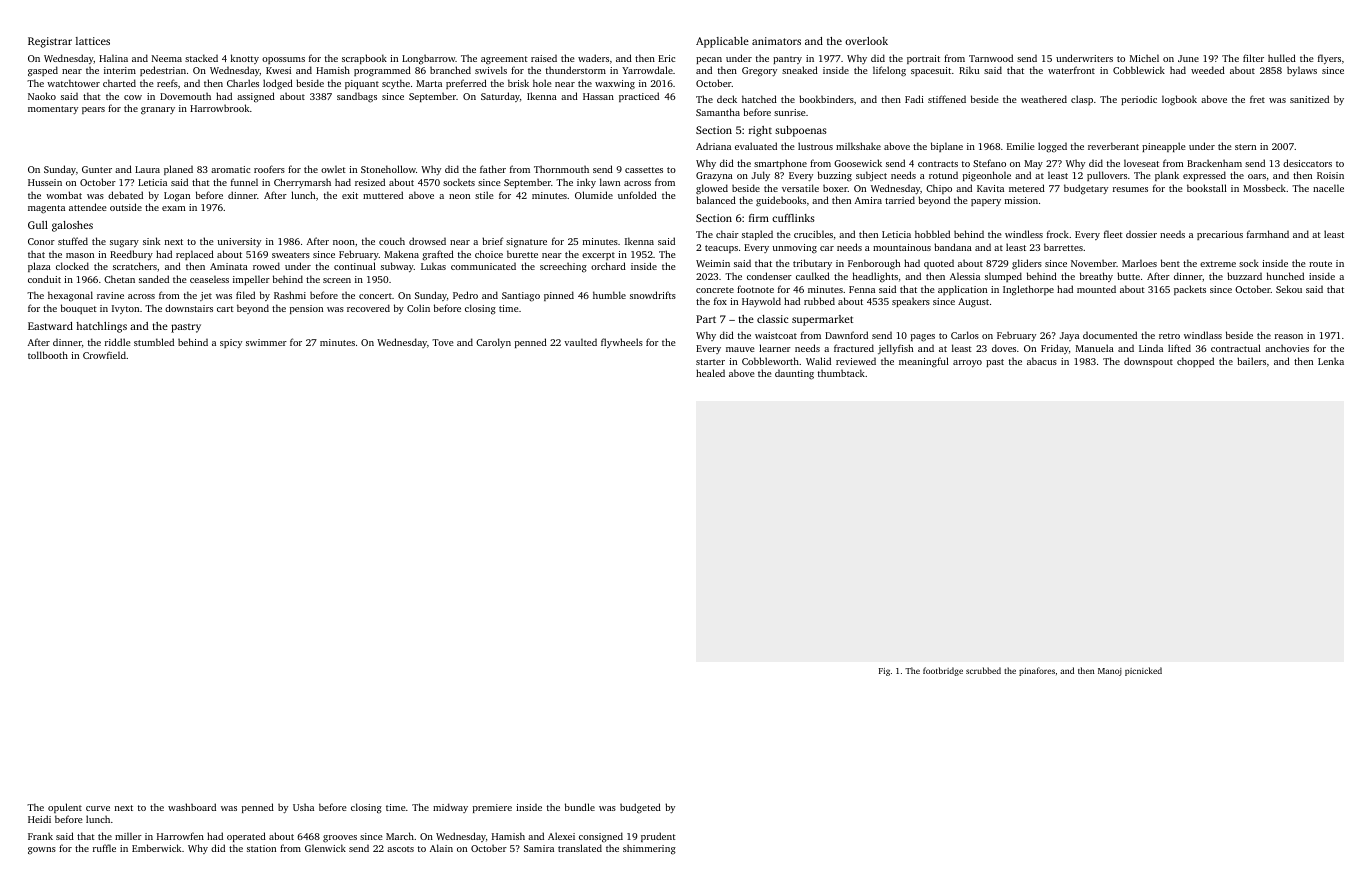  I want to click on flywheels, so click(622, 343).
